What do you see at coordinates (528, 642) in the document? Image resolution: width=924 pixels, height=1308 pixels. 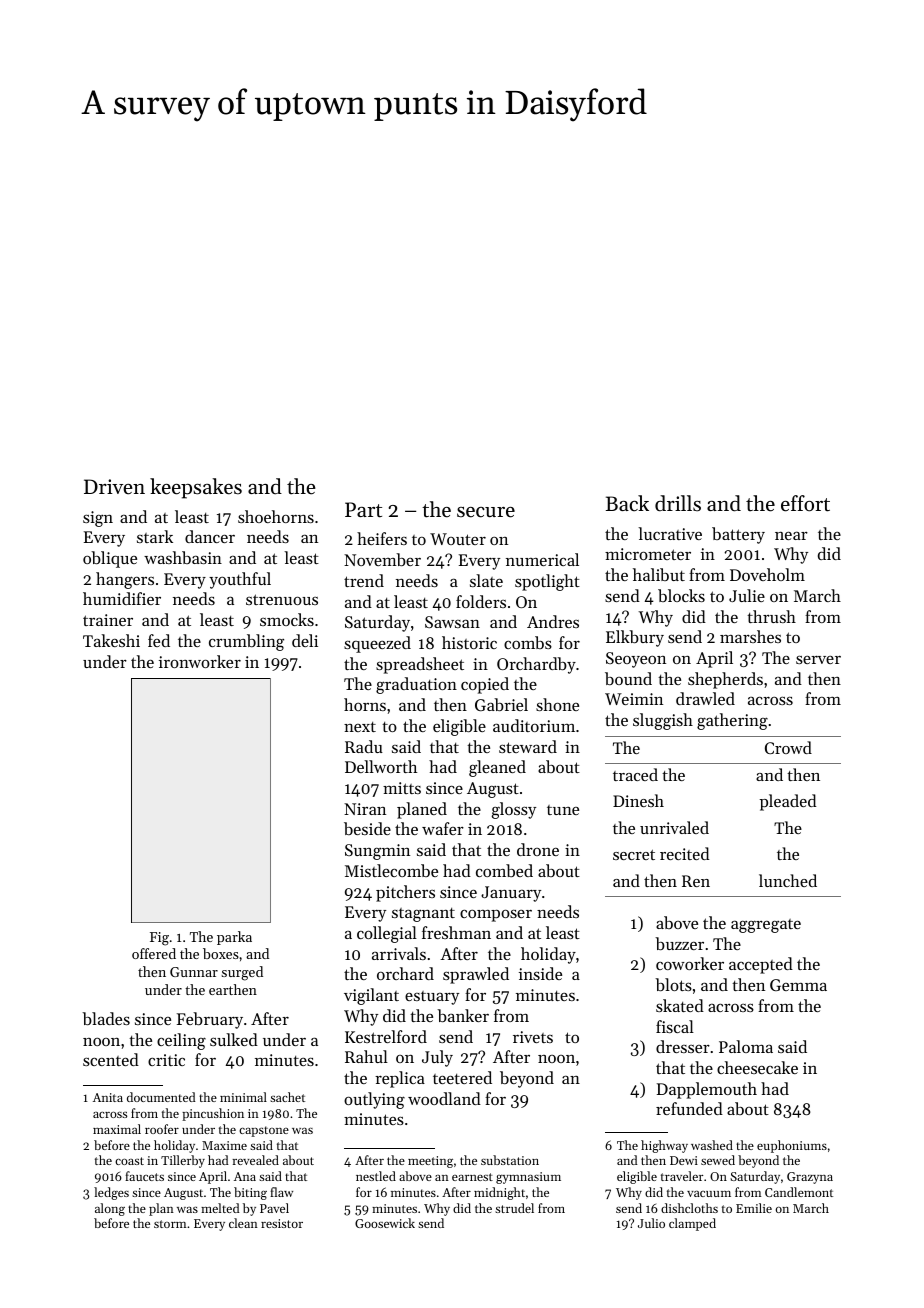 I see `combs` at bounding box center [528, 642].
